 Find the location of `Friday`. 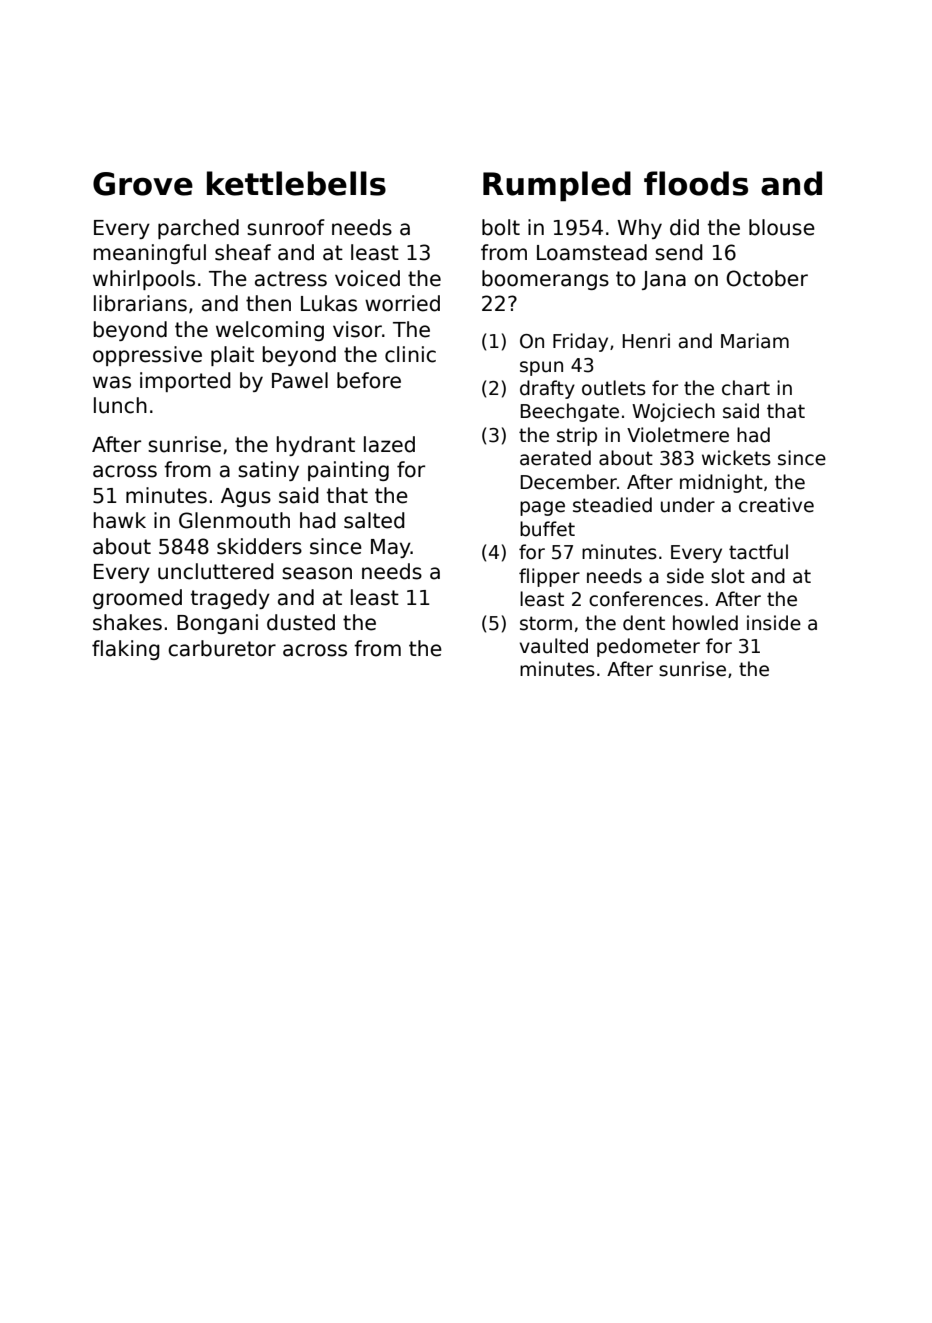

Friday is located at coordinates (580, 342).
